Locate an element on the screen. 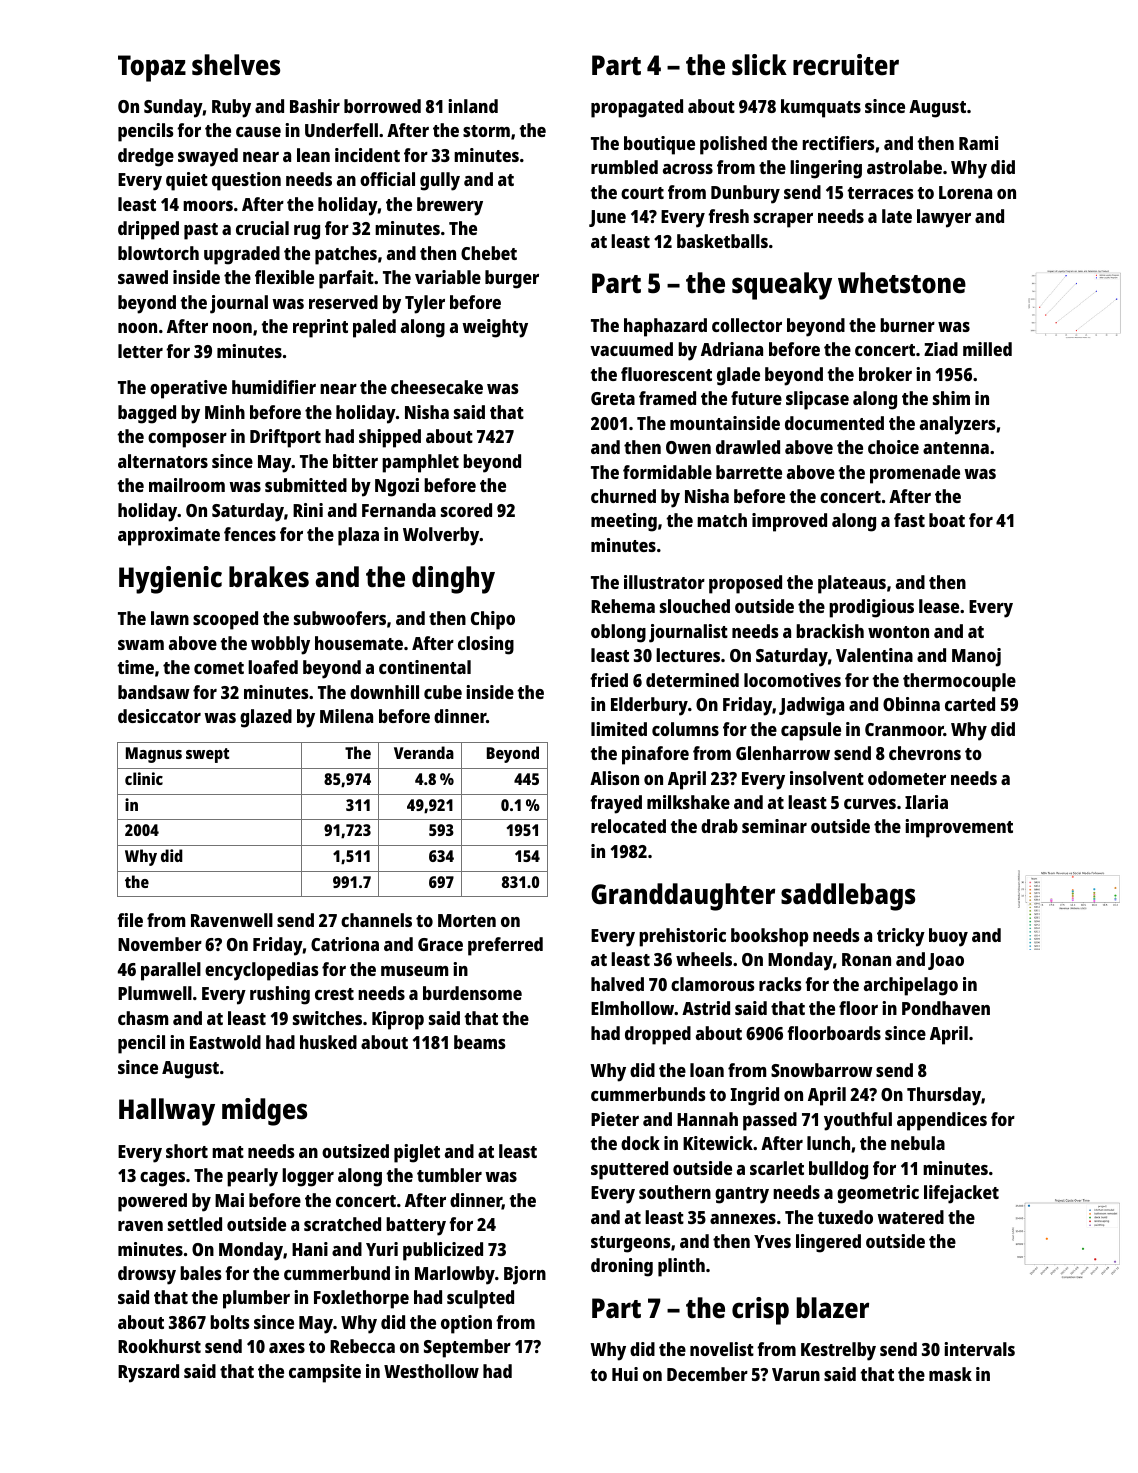 Image resolution: width=1138 pixels, height=1473 pixels. lawyer is located at coordinates (944, 218).
